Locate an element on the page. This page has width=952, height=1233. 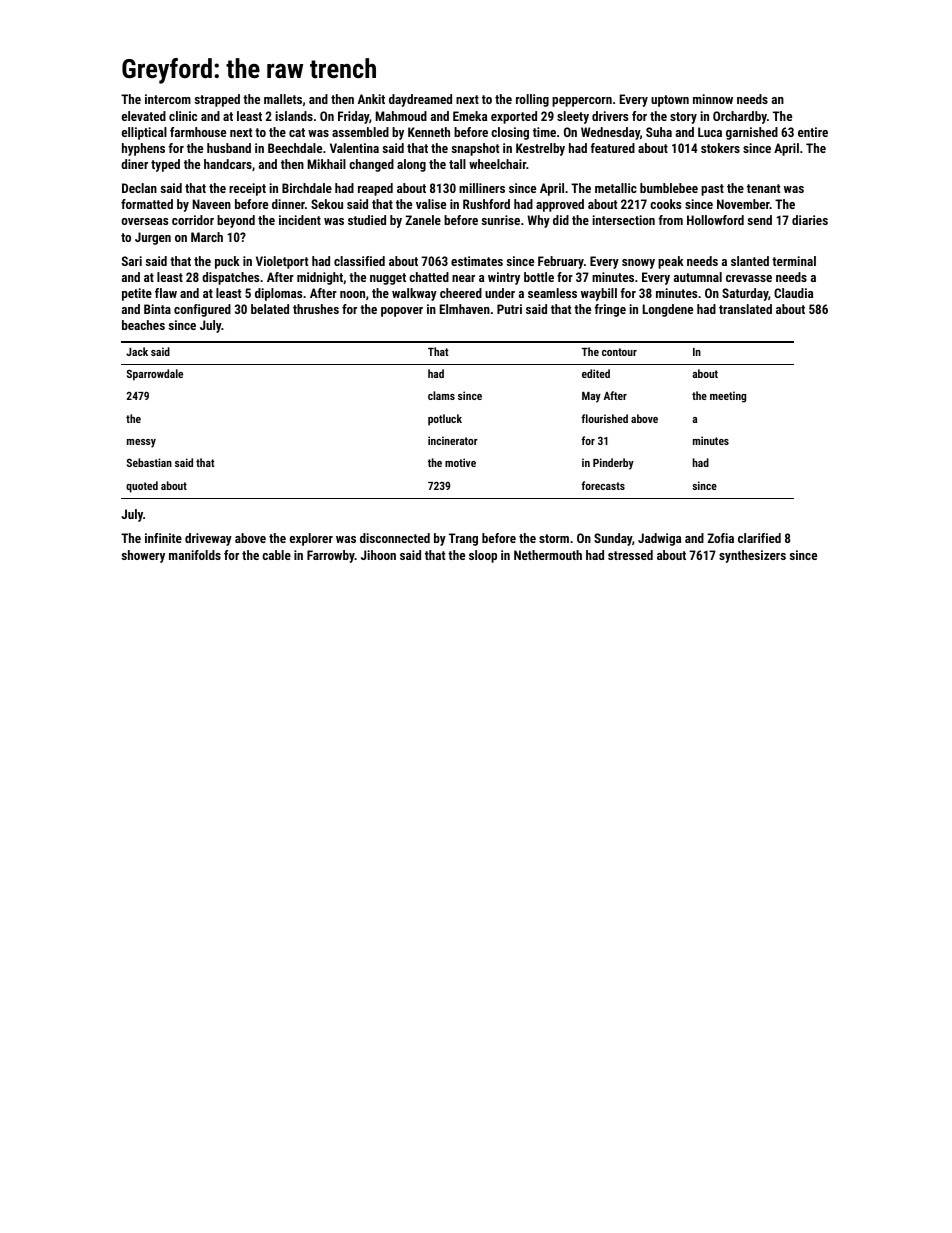
daydreamed is located at coordinates (420, 100).
